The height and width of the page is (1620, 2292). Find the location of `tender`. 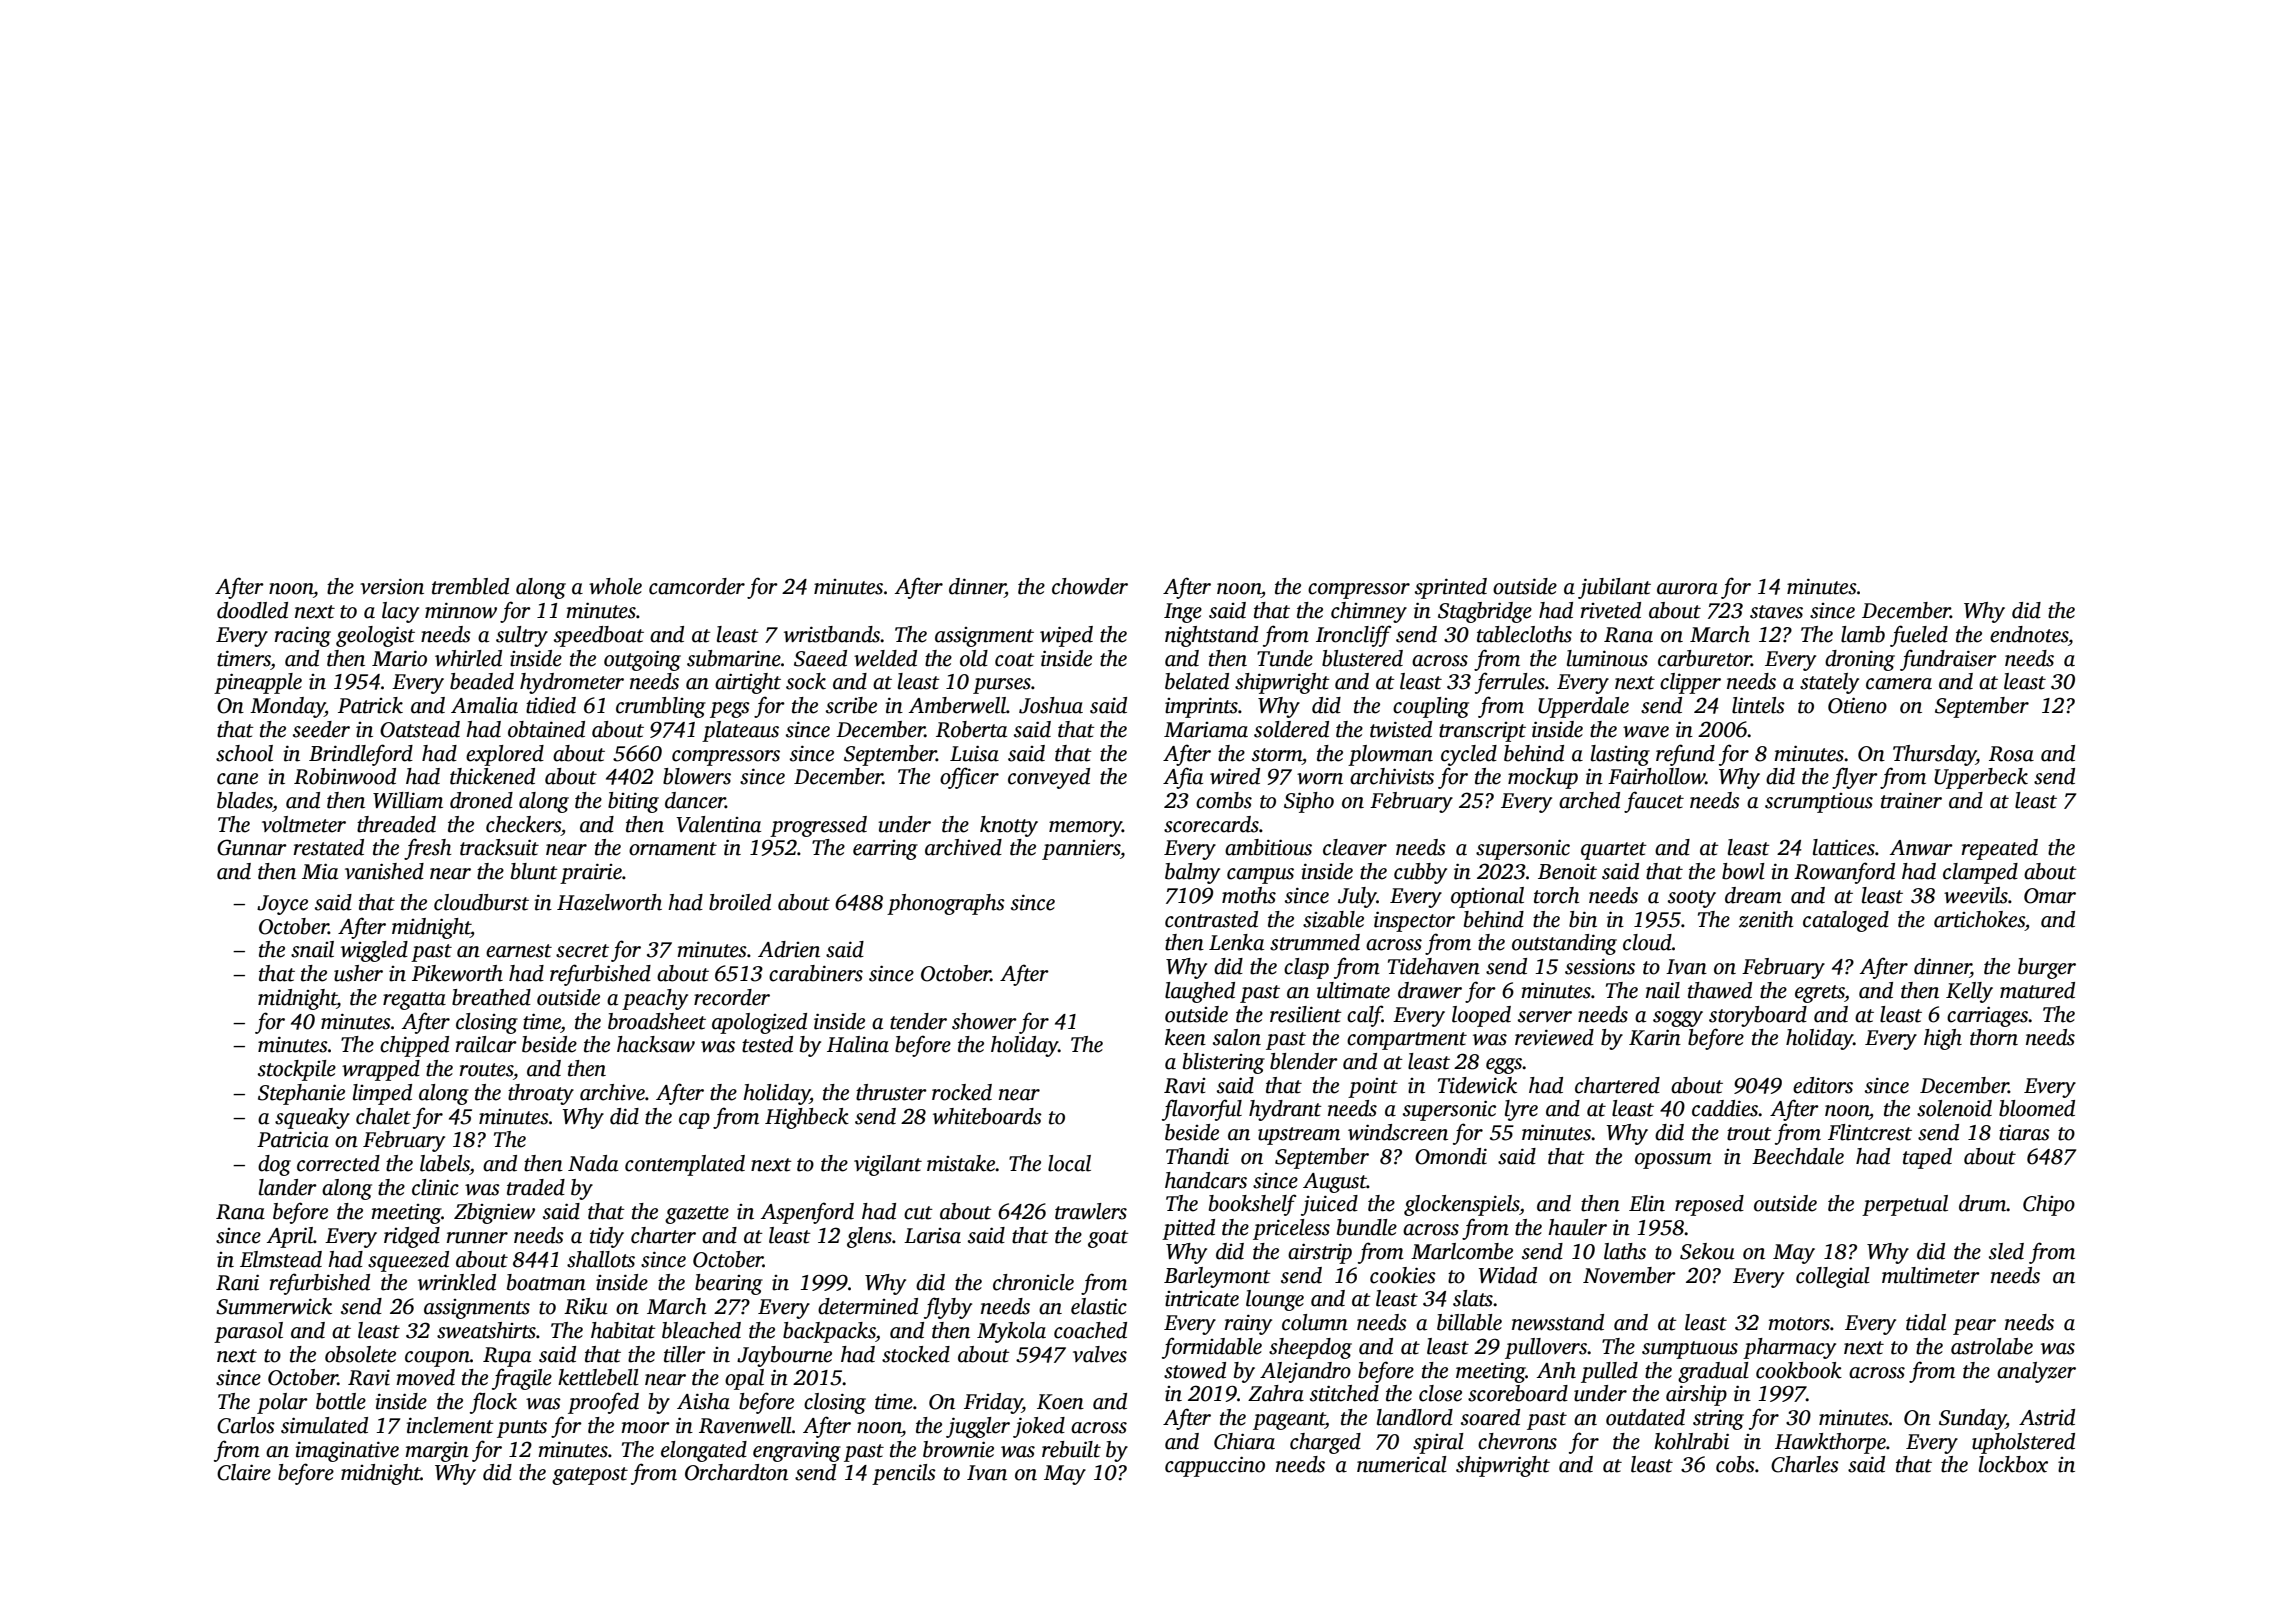

tender is located at coordinates (918, 1021).
